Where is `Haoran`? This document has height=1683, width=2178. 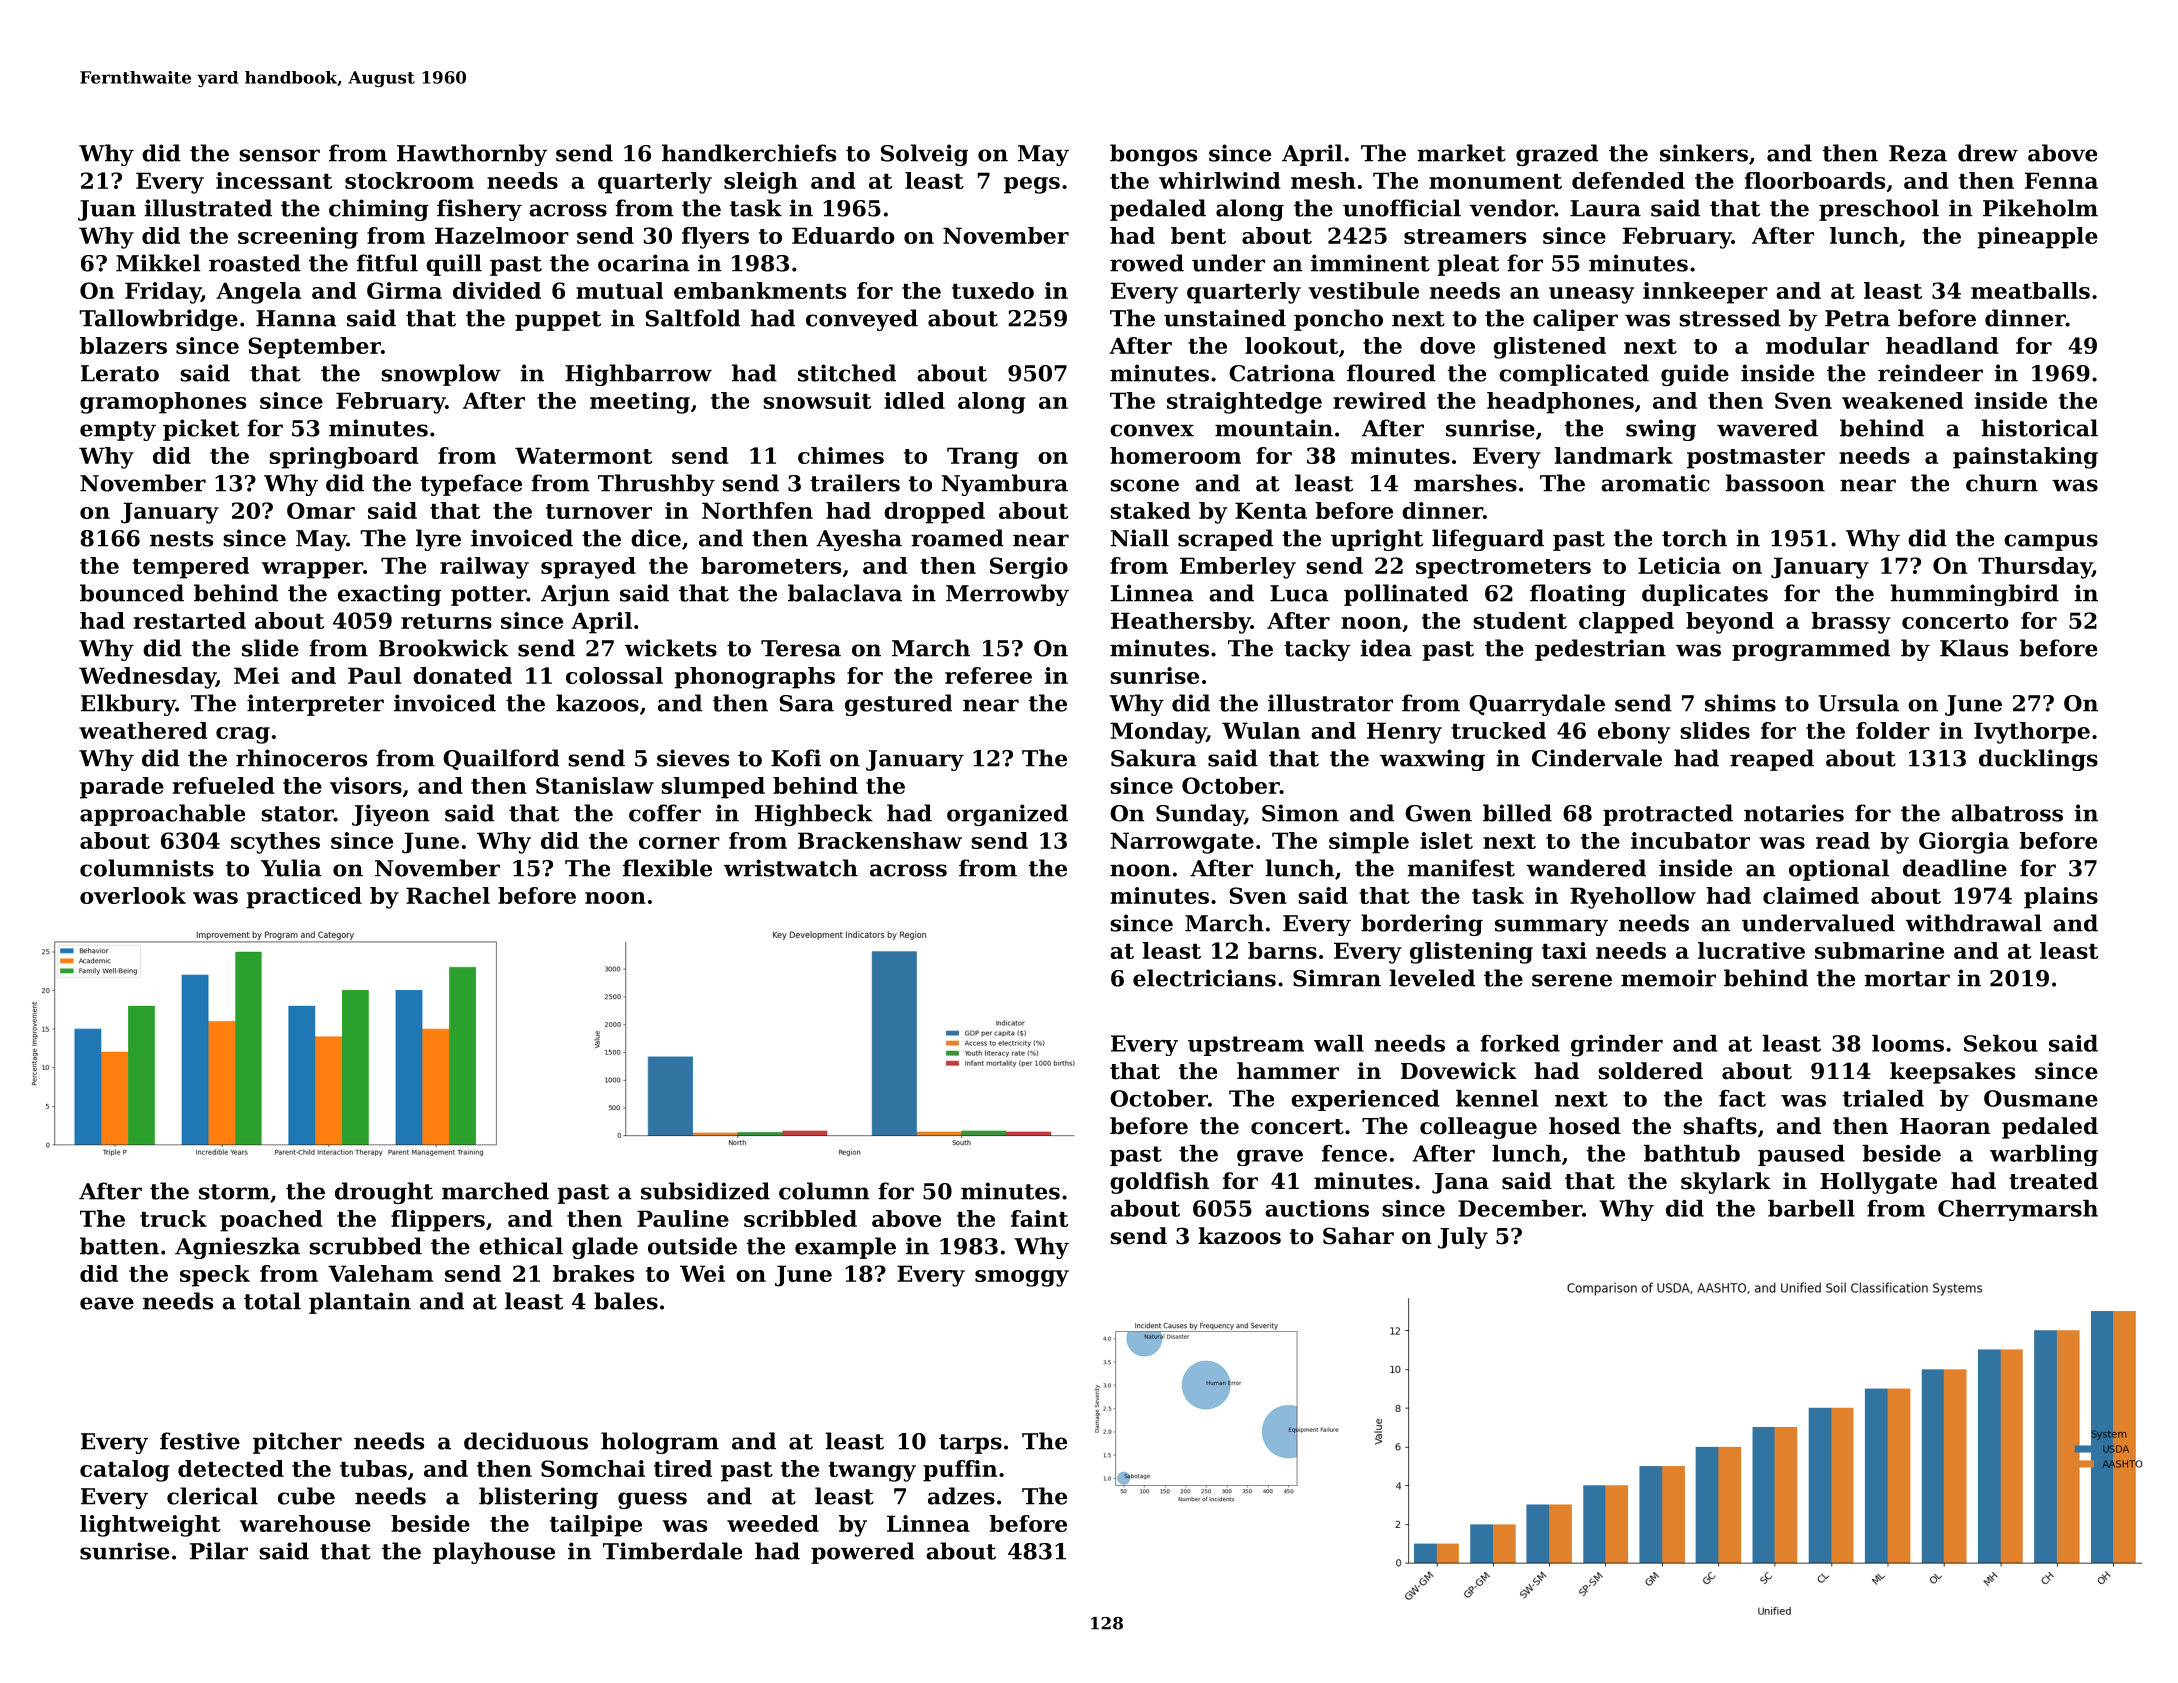 Haoran is located at coordinates (1945, 1126).
